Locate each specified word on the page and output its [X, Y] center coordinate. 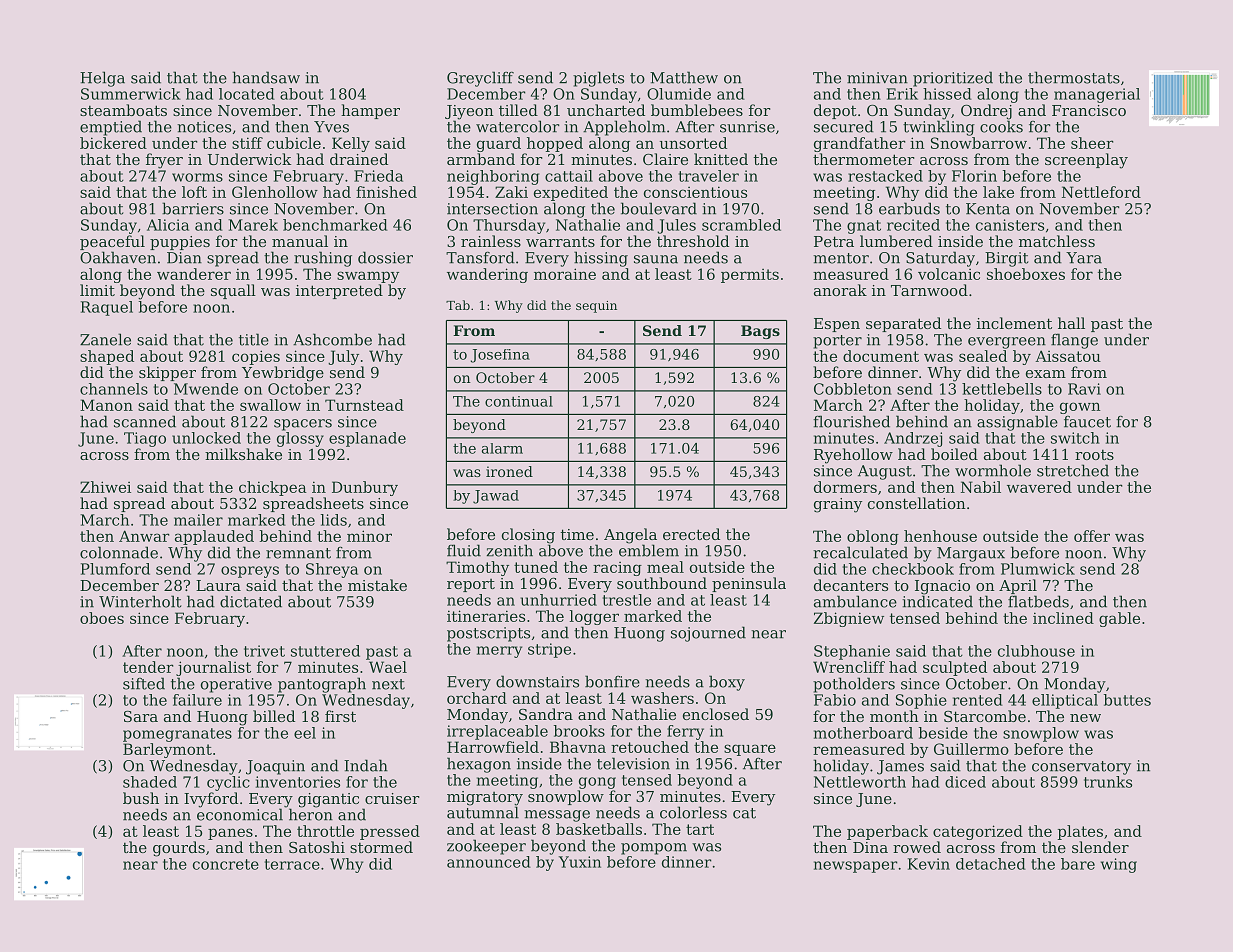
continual [519, 401]
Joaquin [275, 767]
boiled [954, 454]
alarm [502, 448]
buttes [1127, 700]
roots [1094, 454]
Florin [974, 176]
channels [114, 389]
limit [97, 290]
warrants [560, 241]
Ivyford [211, 800]
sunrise [747, 127]
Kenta [988, 209]
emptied [111, 128]
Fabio [835, 700]
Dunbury [365, 488]
